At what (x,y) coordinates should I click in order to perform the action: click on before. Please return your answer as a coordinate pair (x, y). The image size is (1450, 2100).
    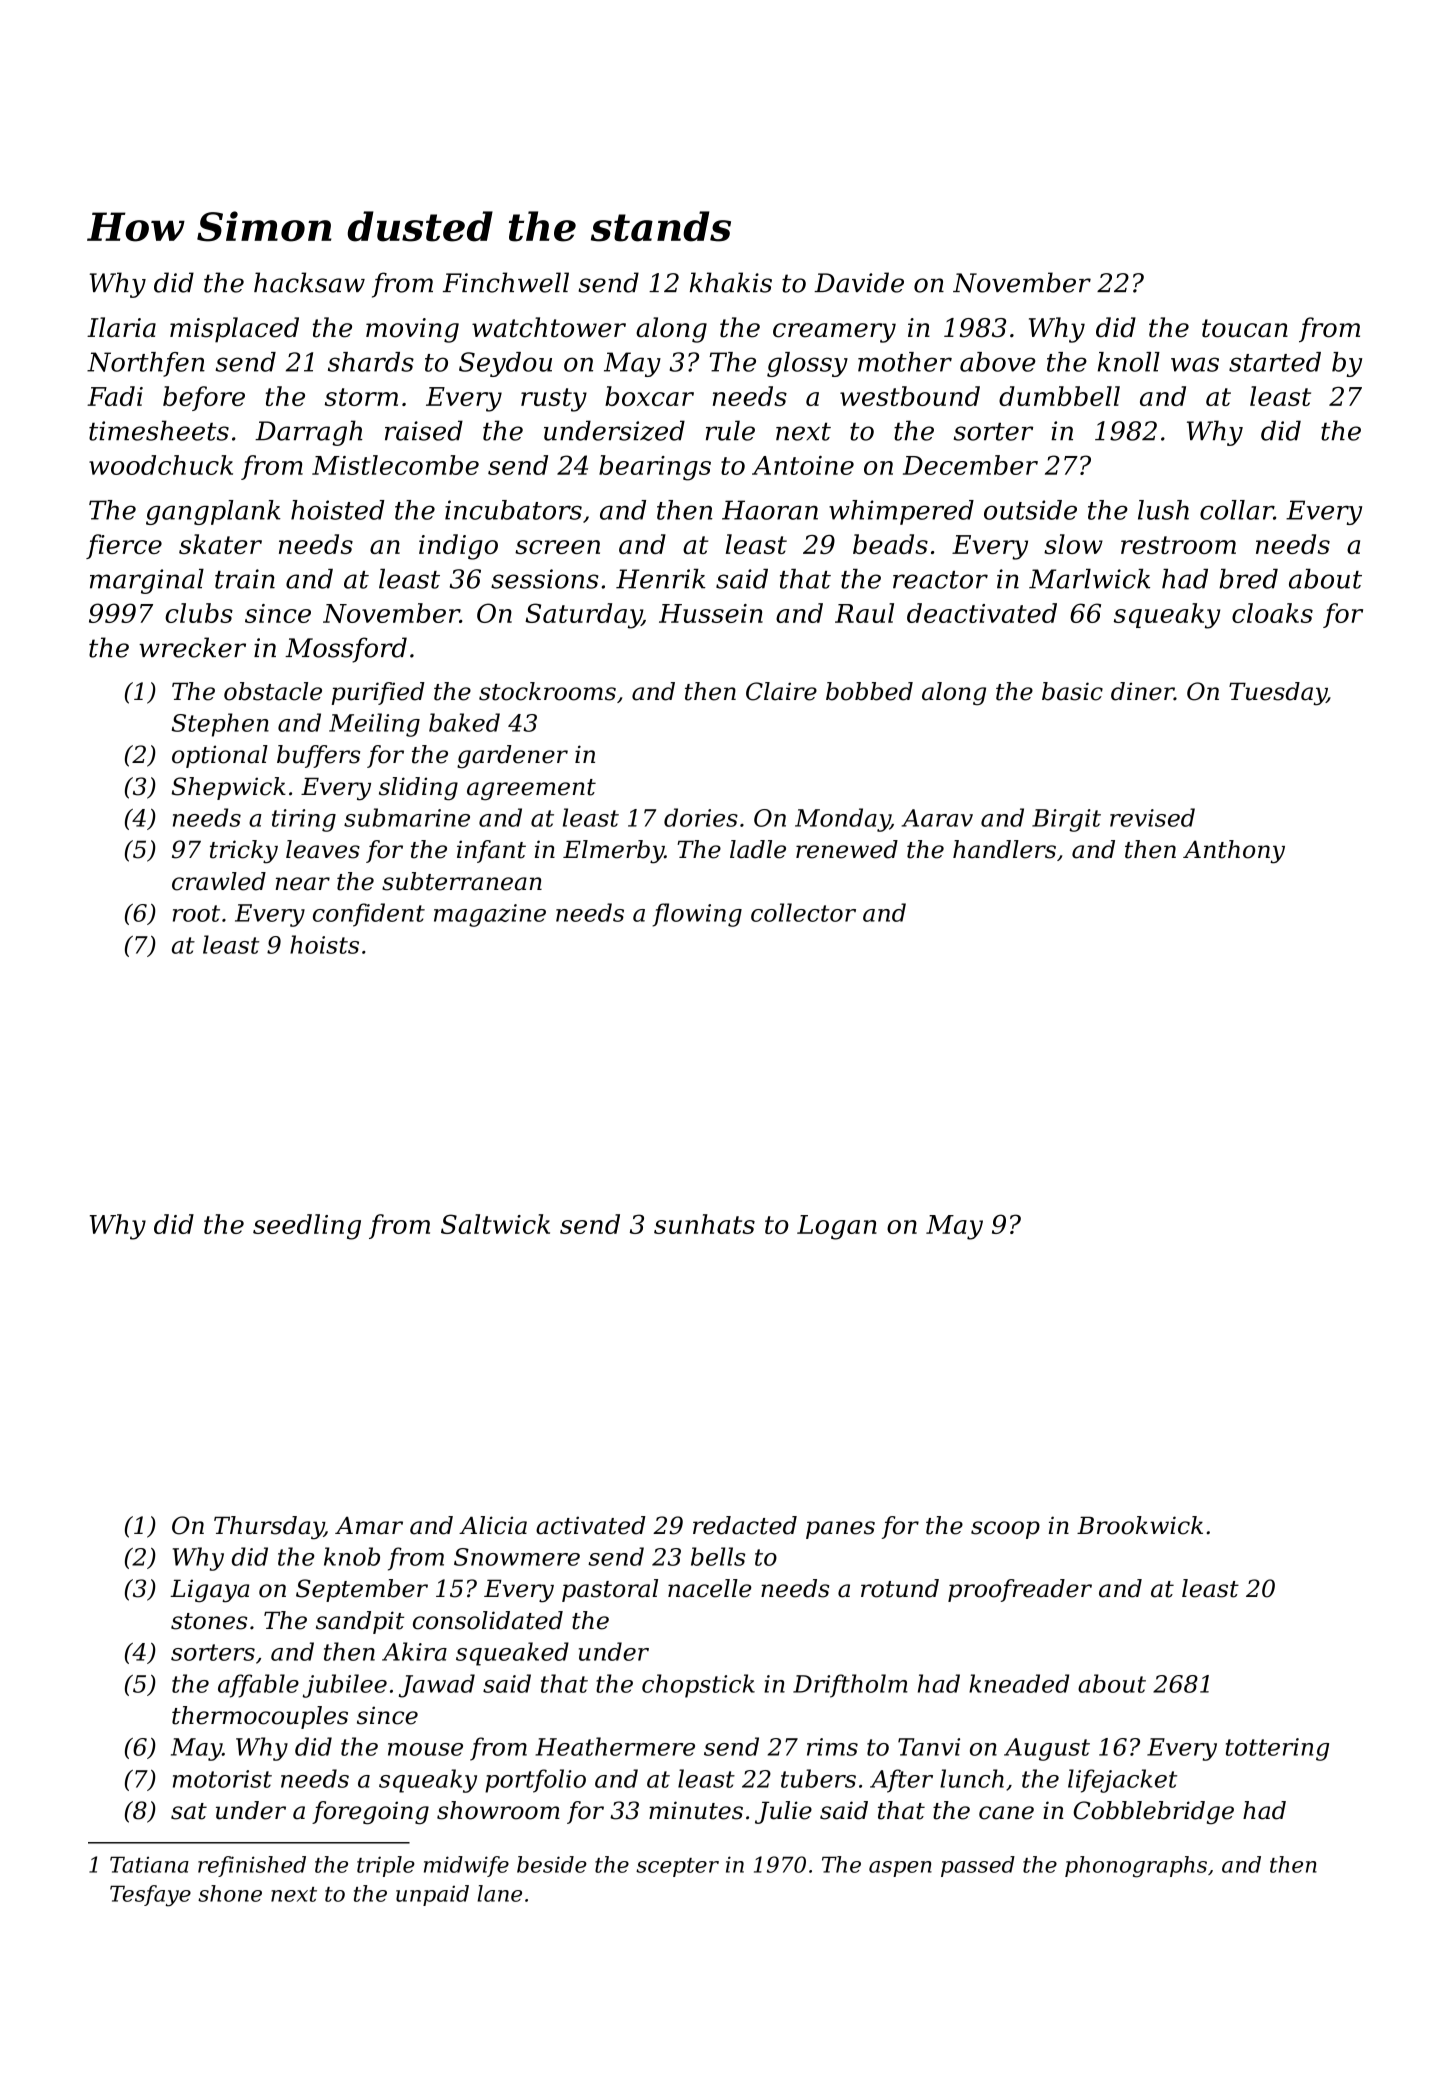
    Looking at the image, I should click on (204, 398).
